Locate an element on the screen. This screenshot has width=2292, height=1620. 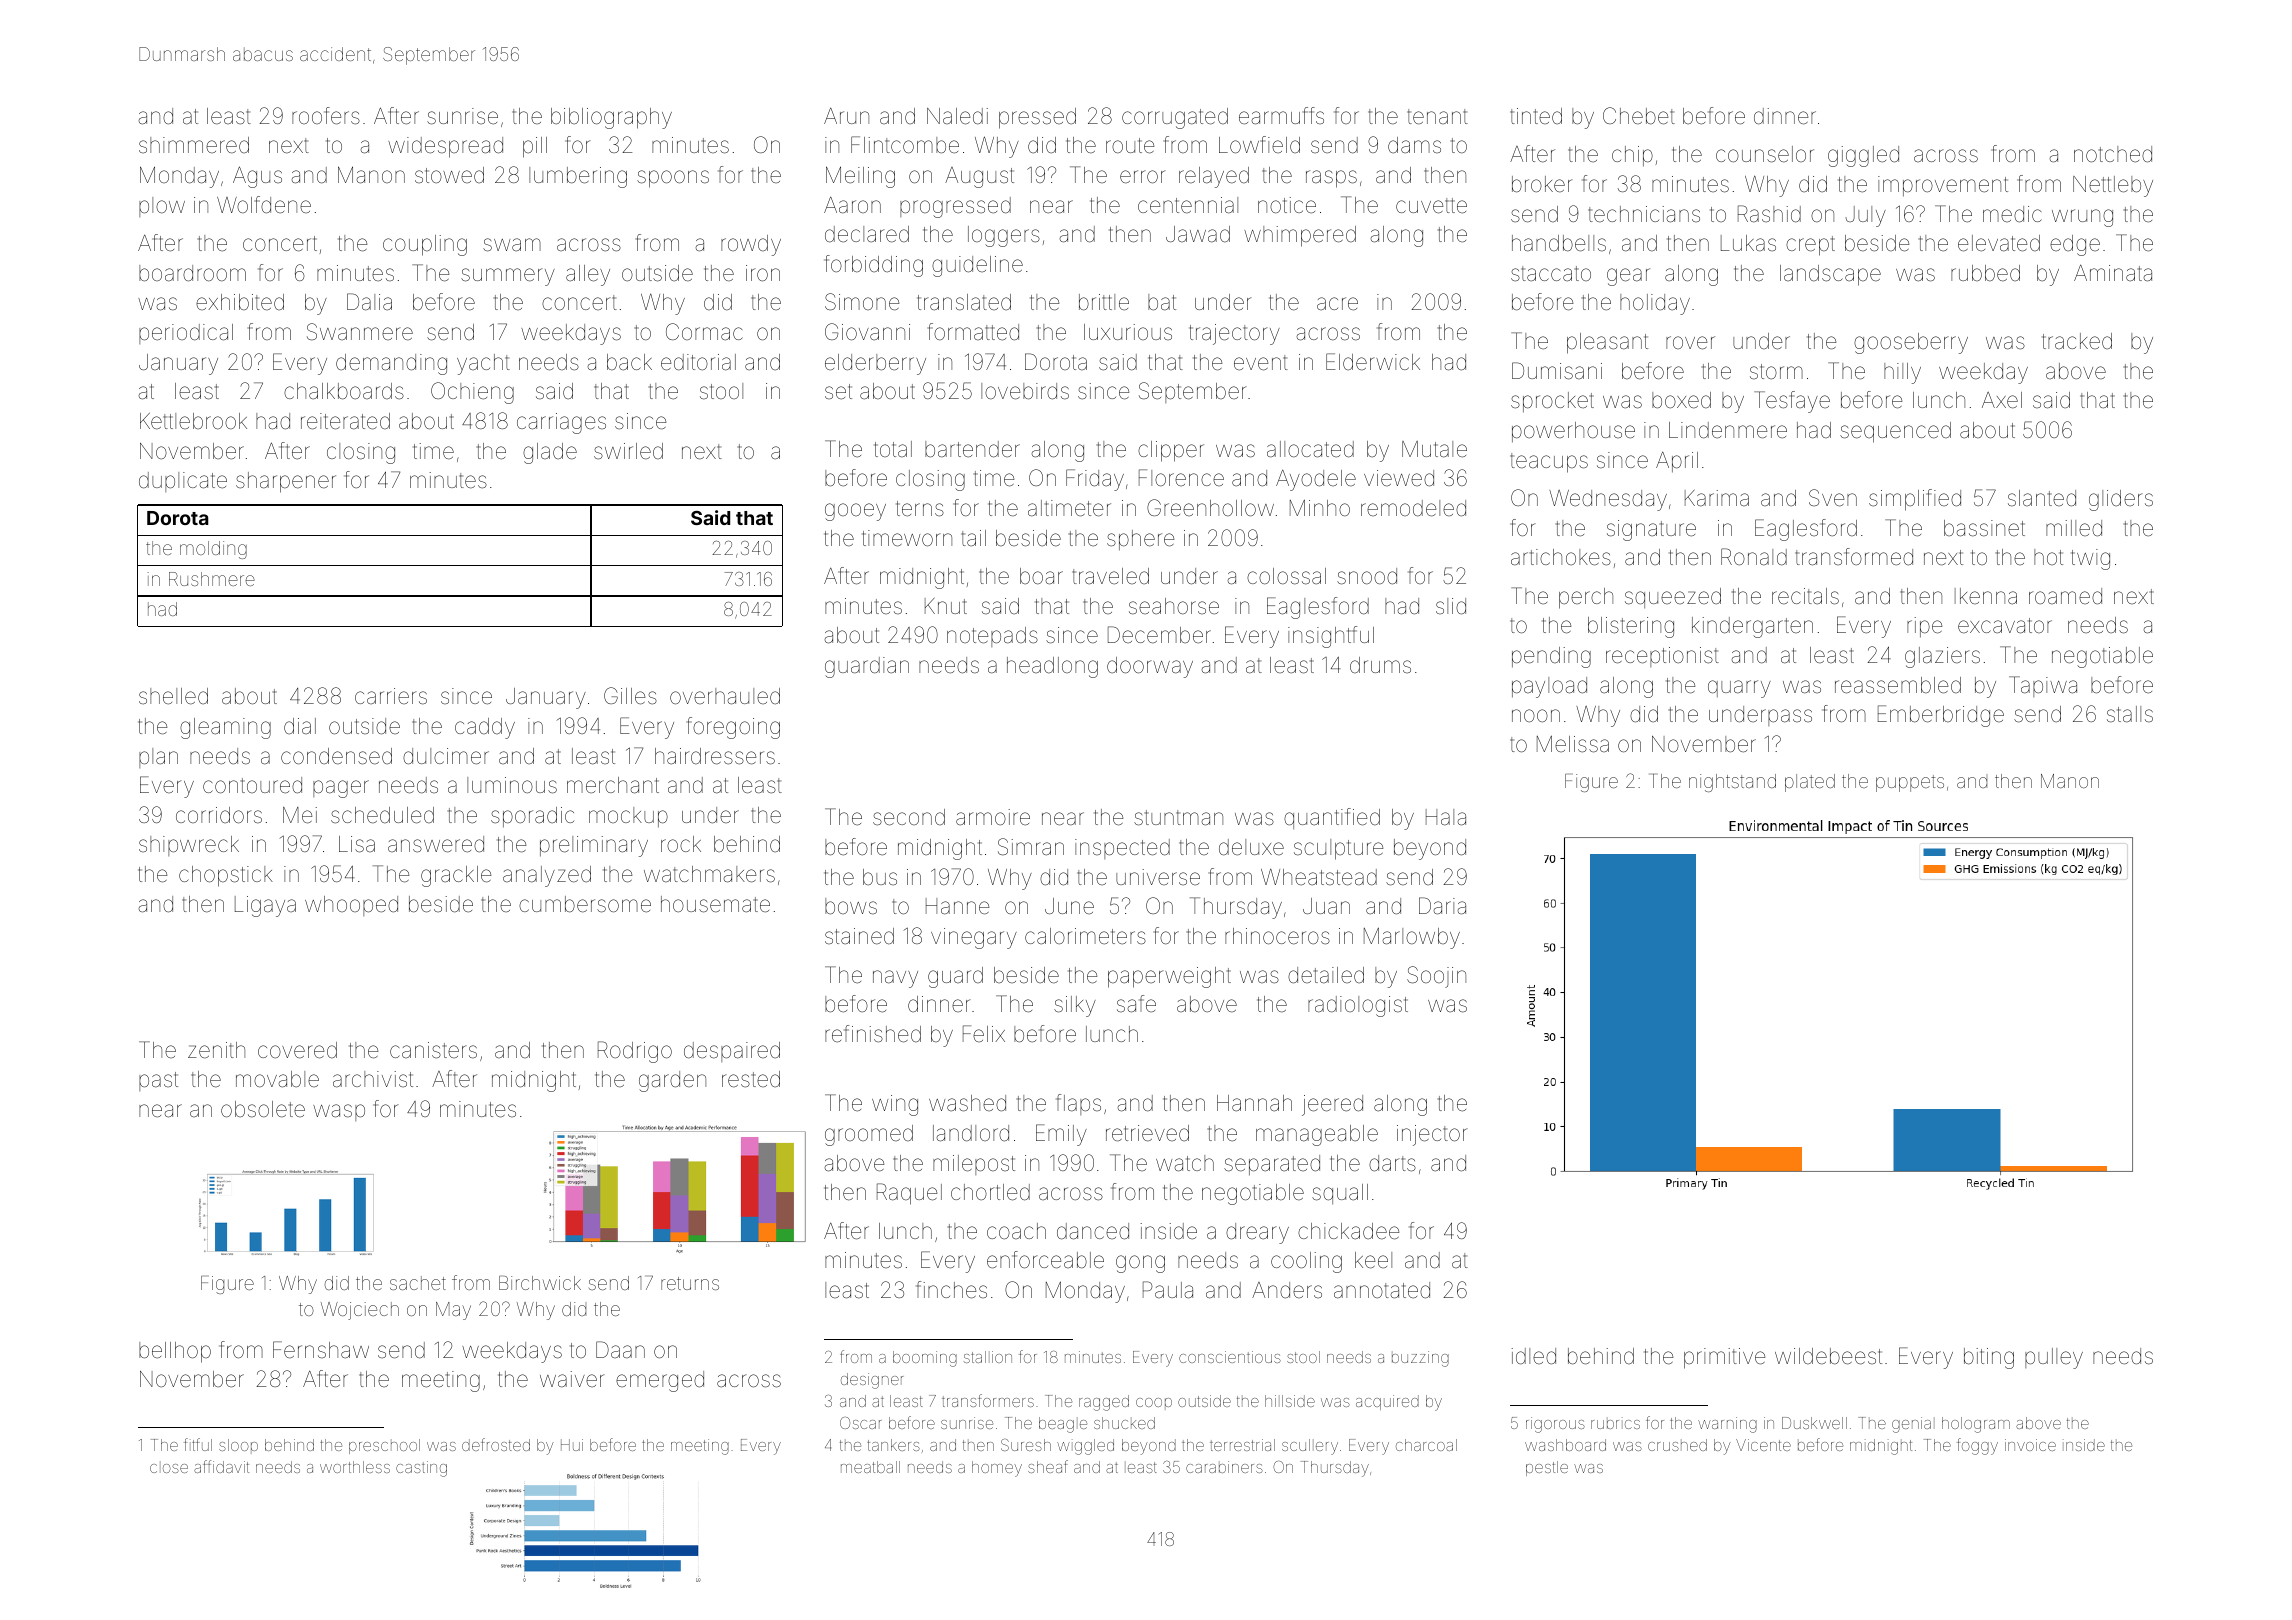
remodeled is located at coordinates (1413, 508).
